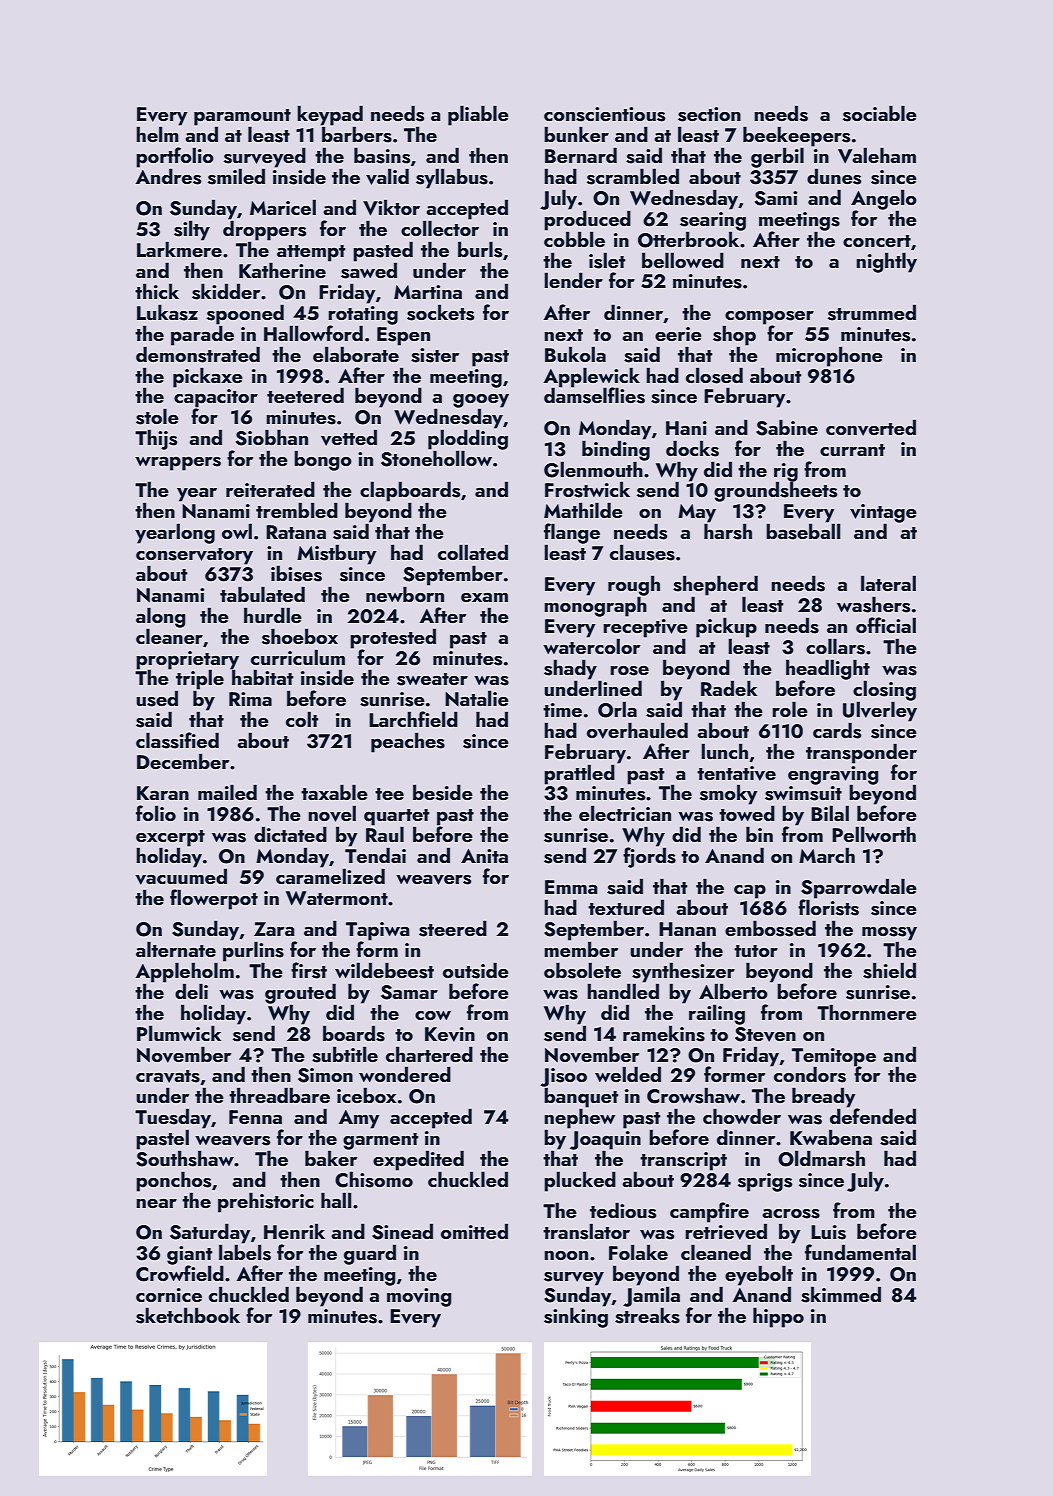 This page has height=1496, width=1053. What do you see at coordinates (775, 492) in the page?
I see `groundsheets` at bounding box center [775, 492].
